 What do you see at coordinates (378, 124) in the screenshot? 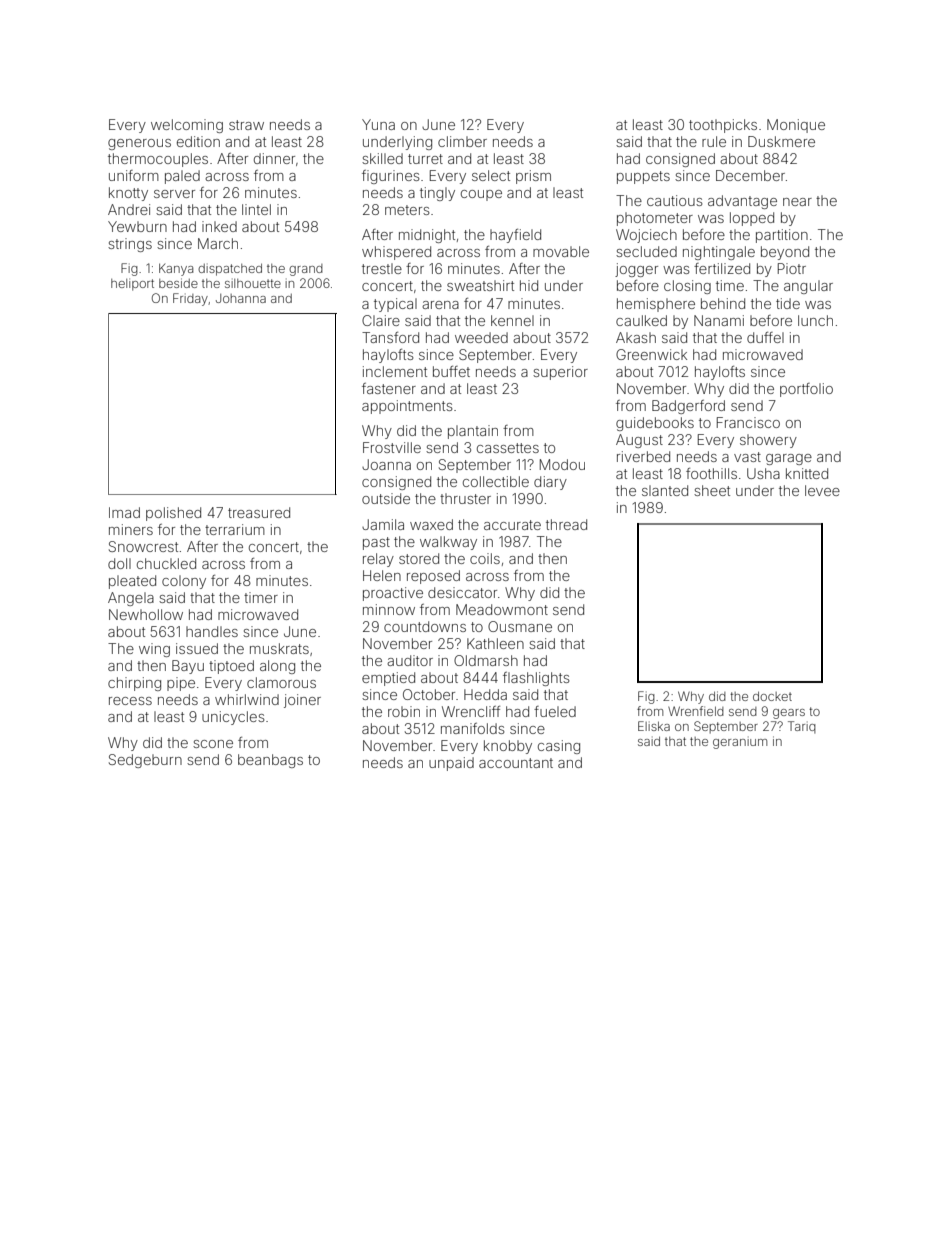
I see `Yuna` at bounding box center [378, 124].
